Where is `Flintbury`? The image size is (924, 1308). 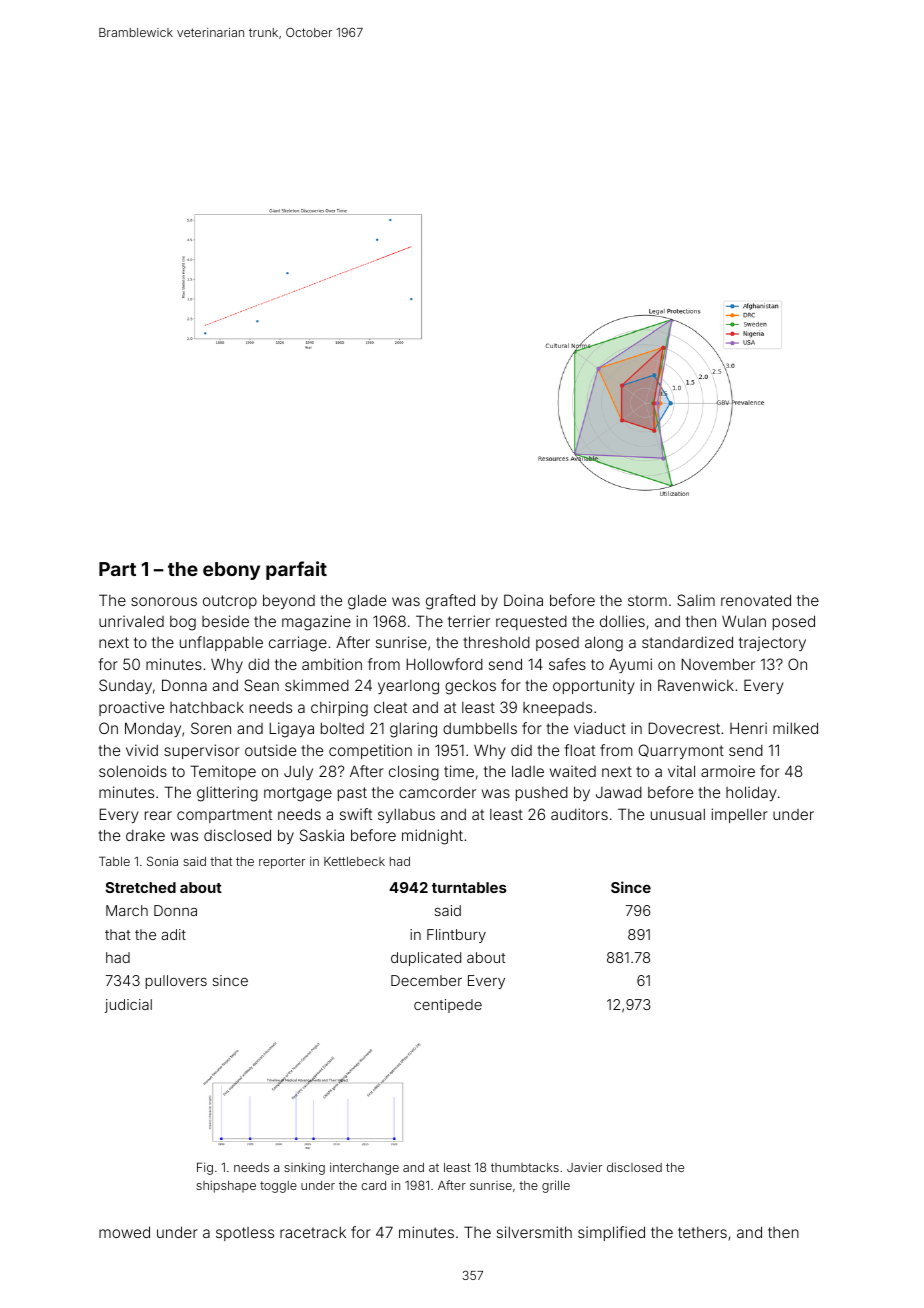
Flintbury is located at coordinates (456, 936).
